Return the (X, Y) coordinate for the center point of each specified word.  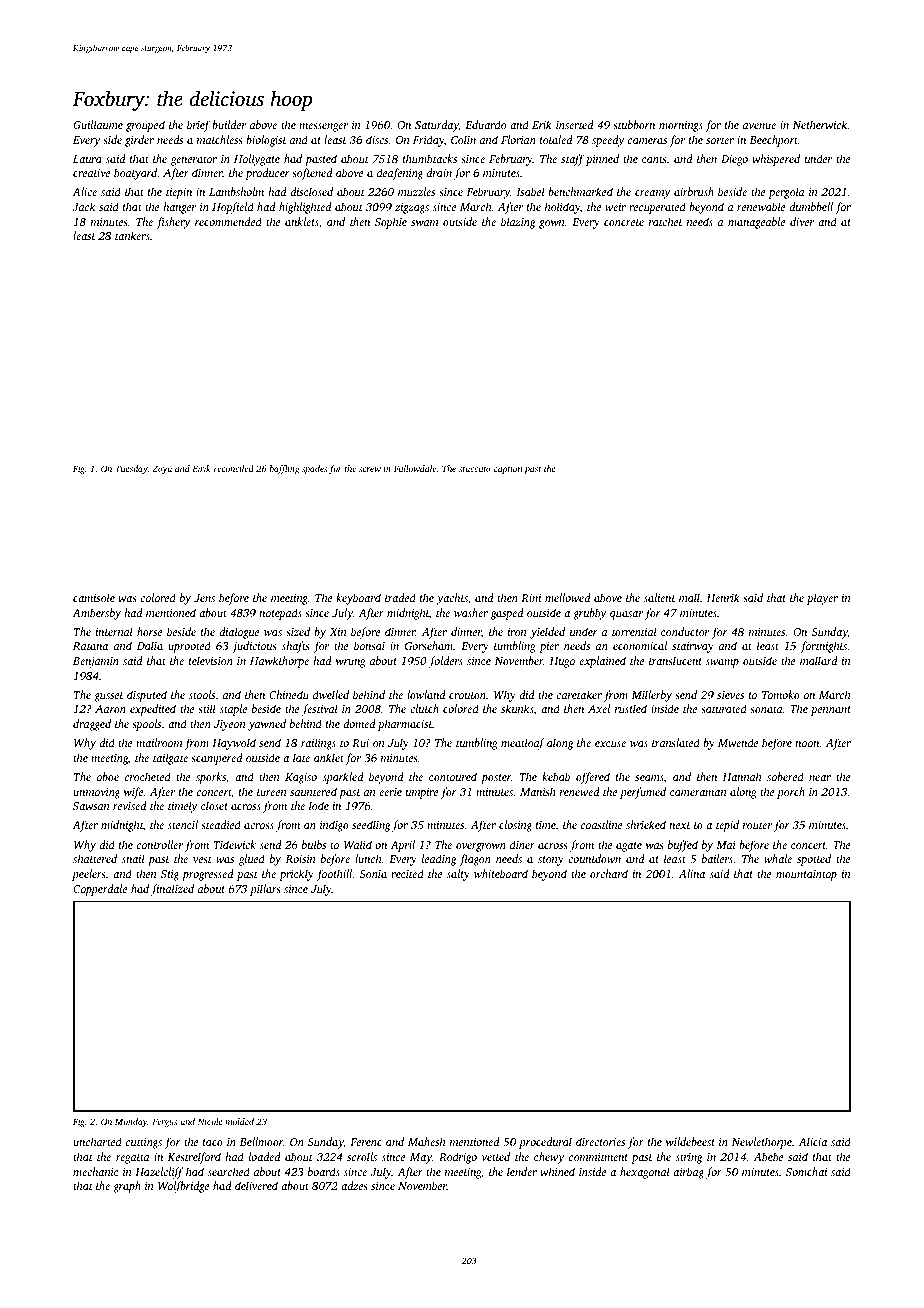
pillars (265, 890)
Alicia (812, 1141)
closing (515, 826)
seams (649, 779)
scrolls (362, 1156)
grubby (590, 614)
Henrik (723, 597)
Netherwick (820, 124)
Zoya (162, 469)
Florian (518, 139)
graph (127, 1187)
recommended (228, 221)
